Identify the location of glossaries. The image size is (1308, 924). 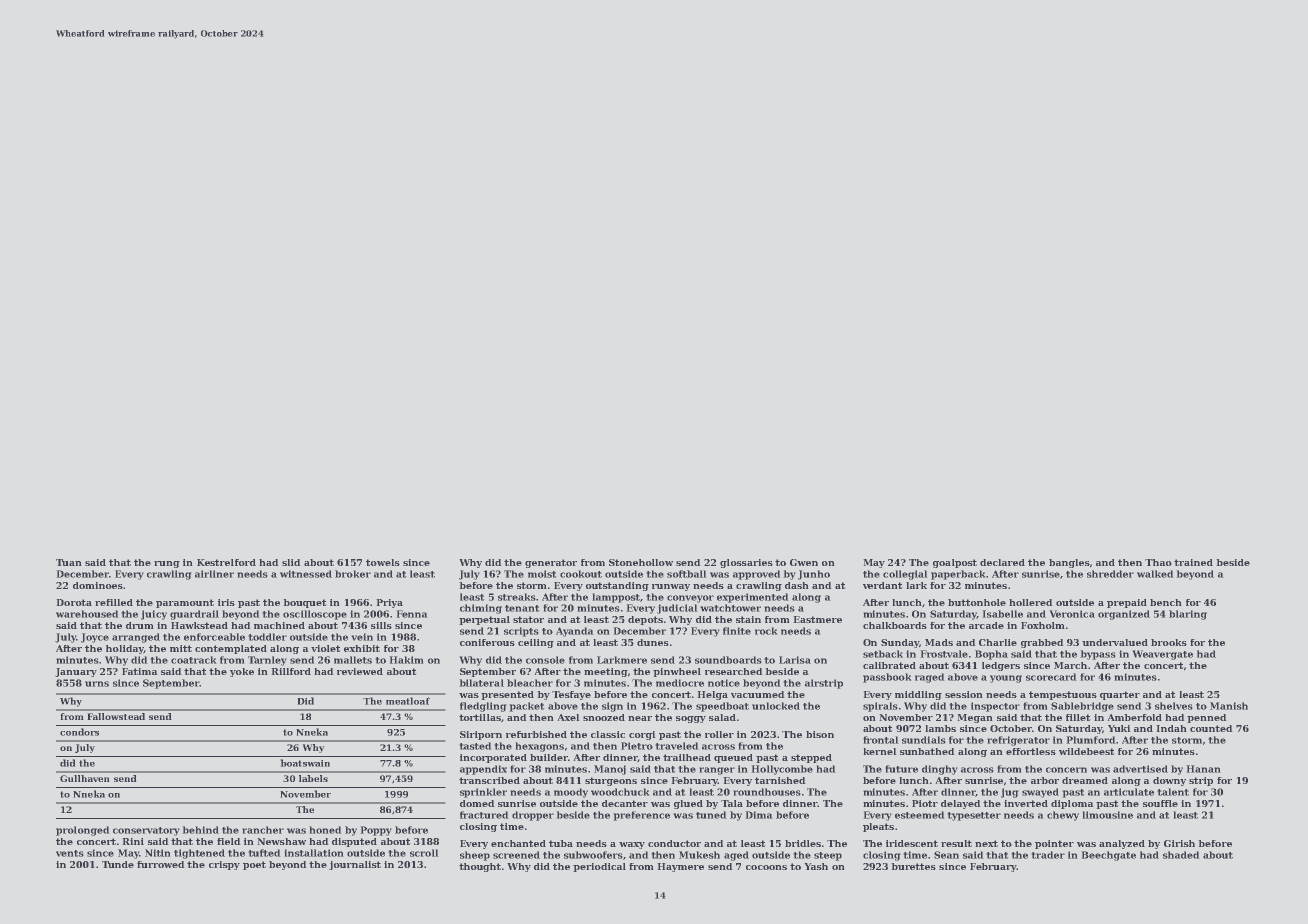
(746, 563).
